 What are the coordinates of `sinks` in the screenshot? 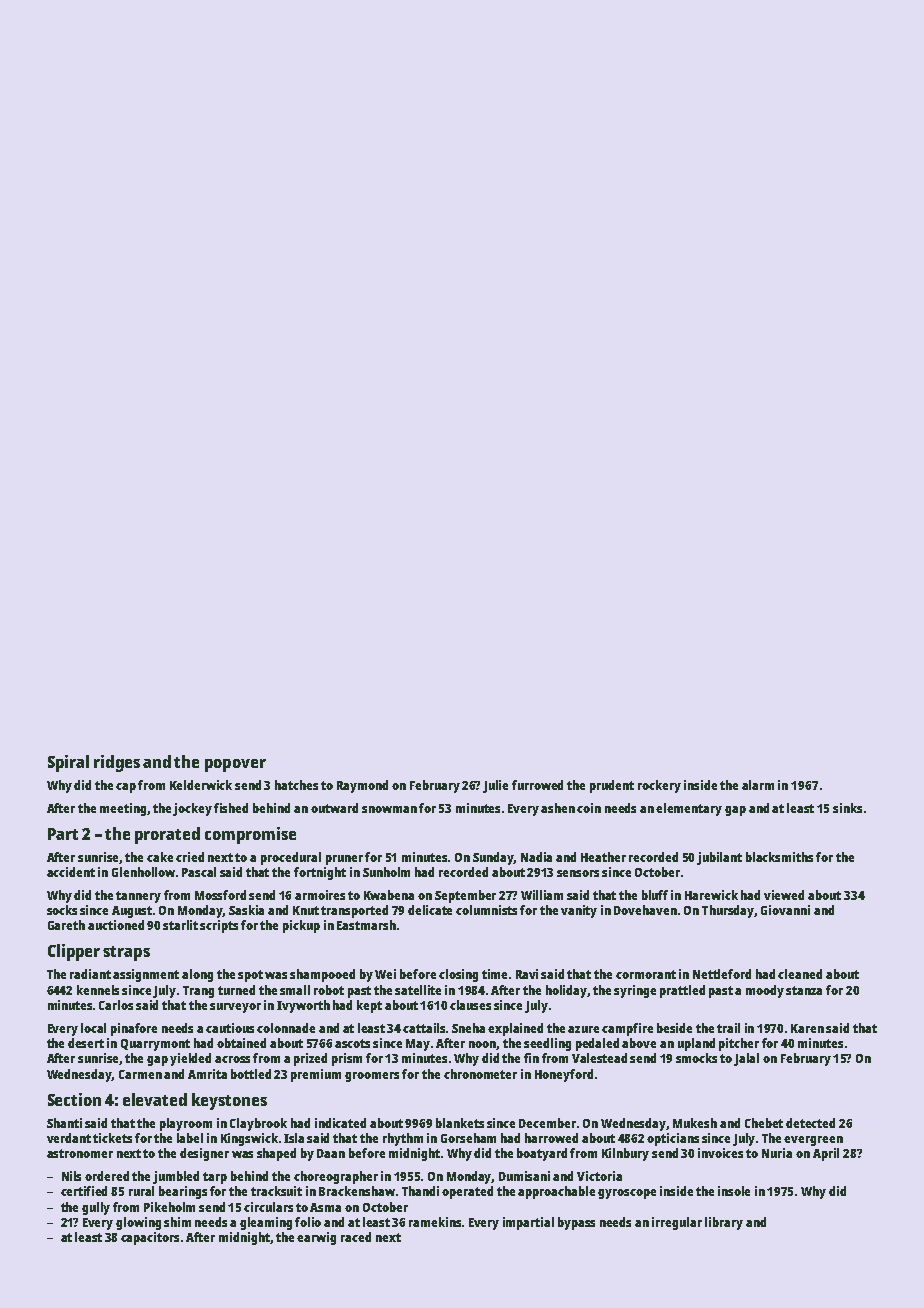 It's located at (847, 808).
